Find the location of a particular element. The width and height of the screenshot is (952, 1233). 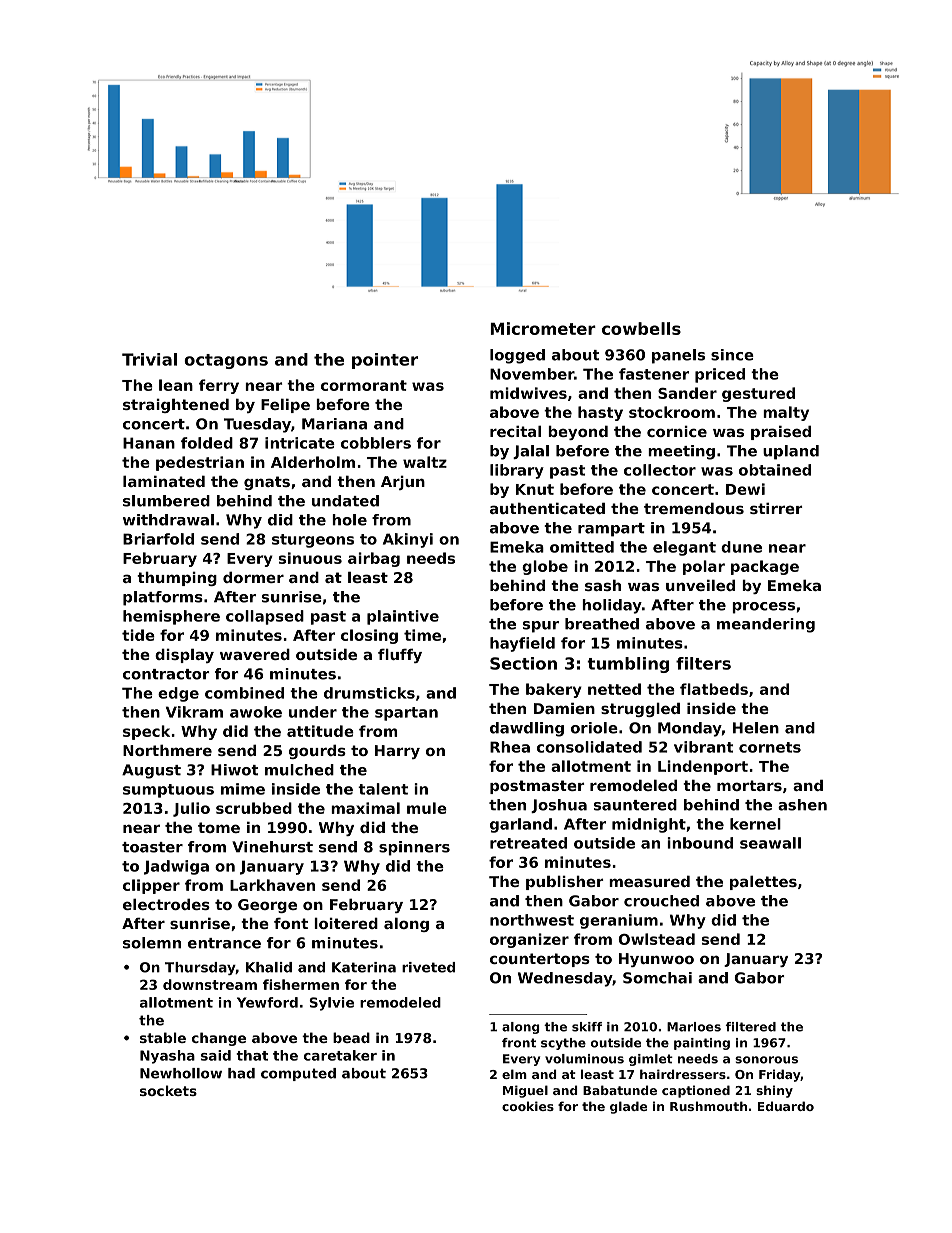

stockroom is located at coordinates (672, 412).
